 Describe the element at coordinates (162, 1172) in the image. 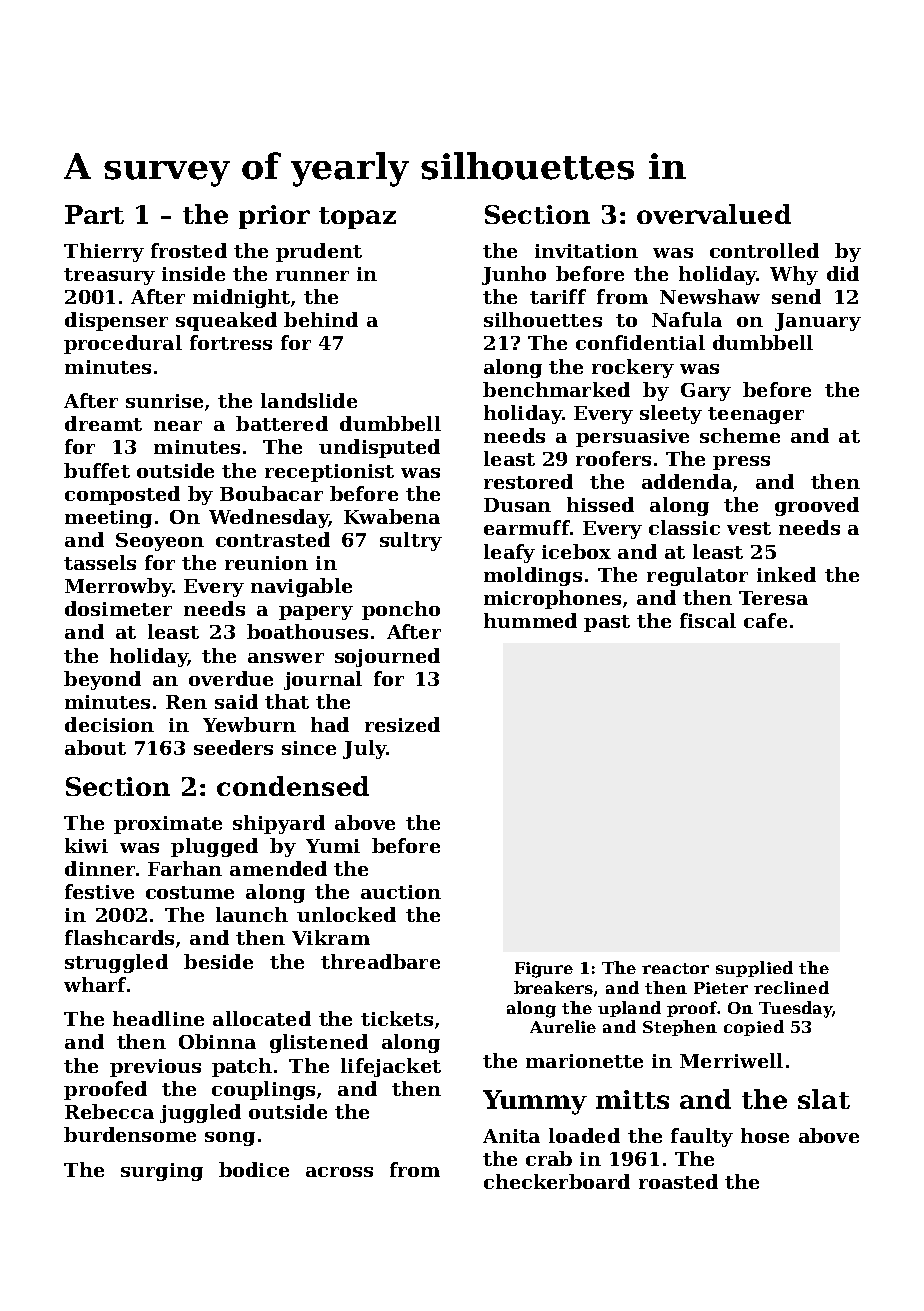

I see `surging` at that location.
